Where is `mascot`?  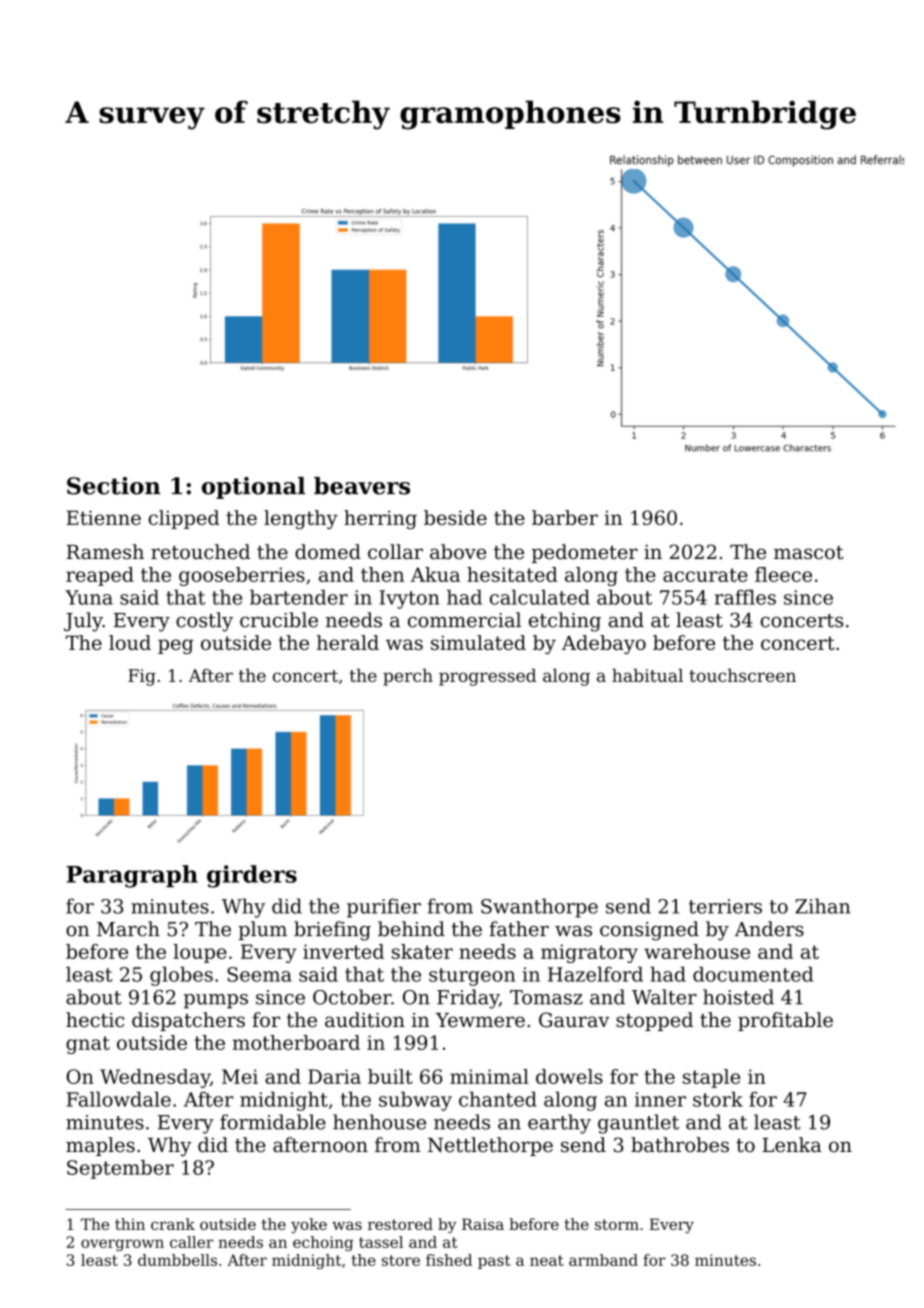 mascot is located at coordinates (809, 553).
